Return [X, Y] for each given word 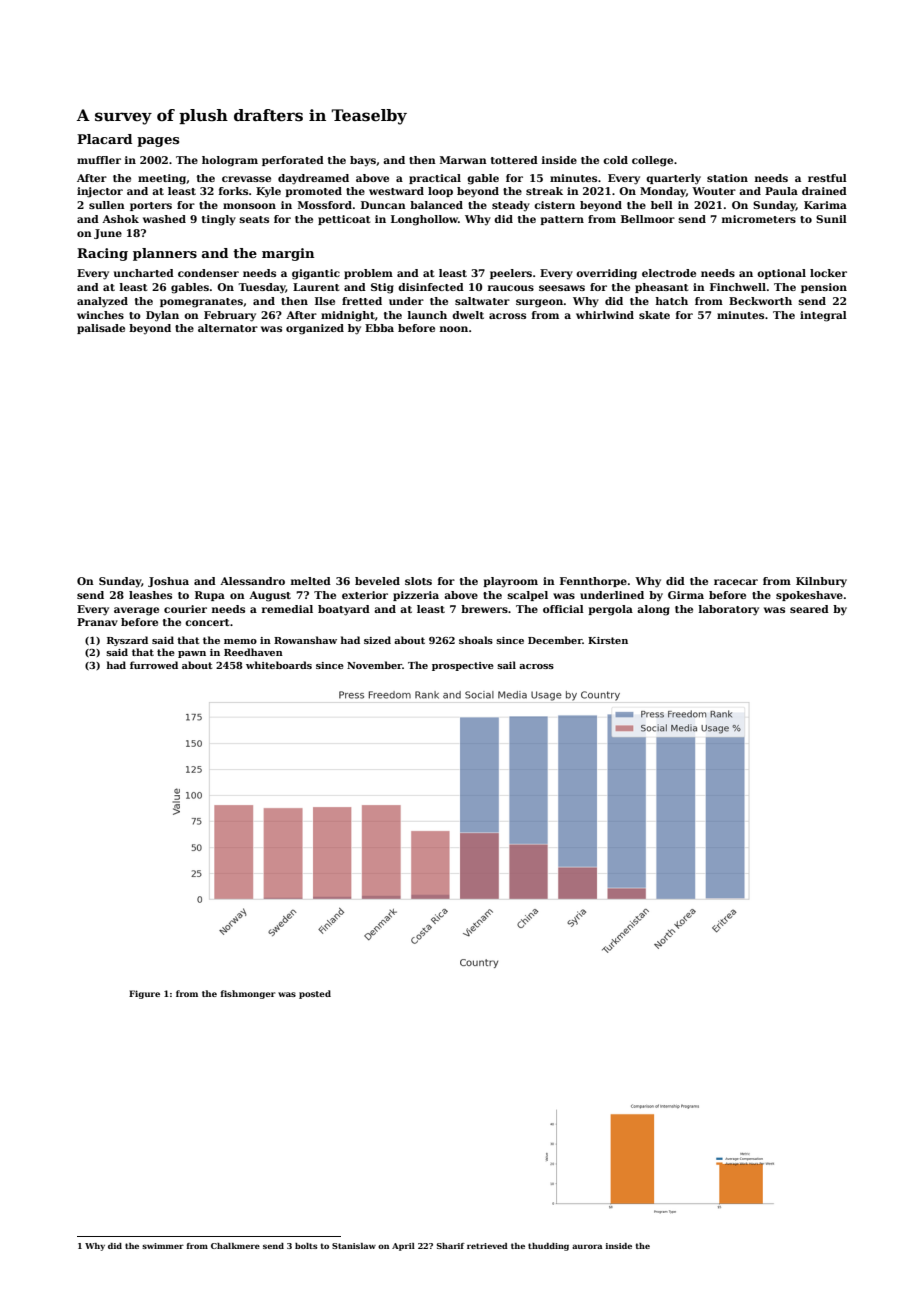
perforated [293, 161]
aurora [587, 1246]
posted [315, 994]
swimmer [163, 1246]
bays [363, 161]
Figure [144, 994]
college [652, 161]
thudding [548, 1247]
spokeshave [809, 596]
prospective [463, 666]
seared [809, 609]
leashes [150, 595]
